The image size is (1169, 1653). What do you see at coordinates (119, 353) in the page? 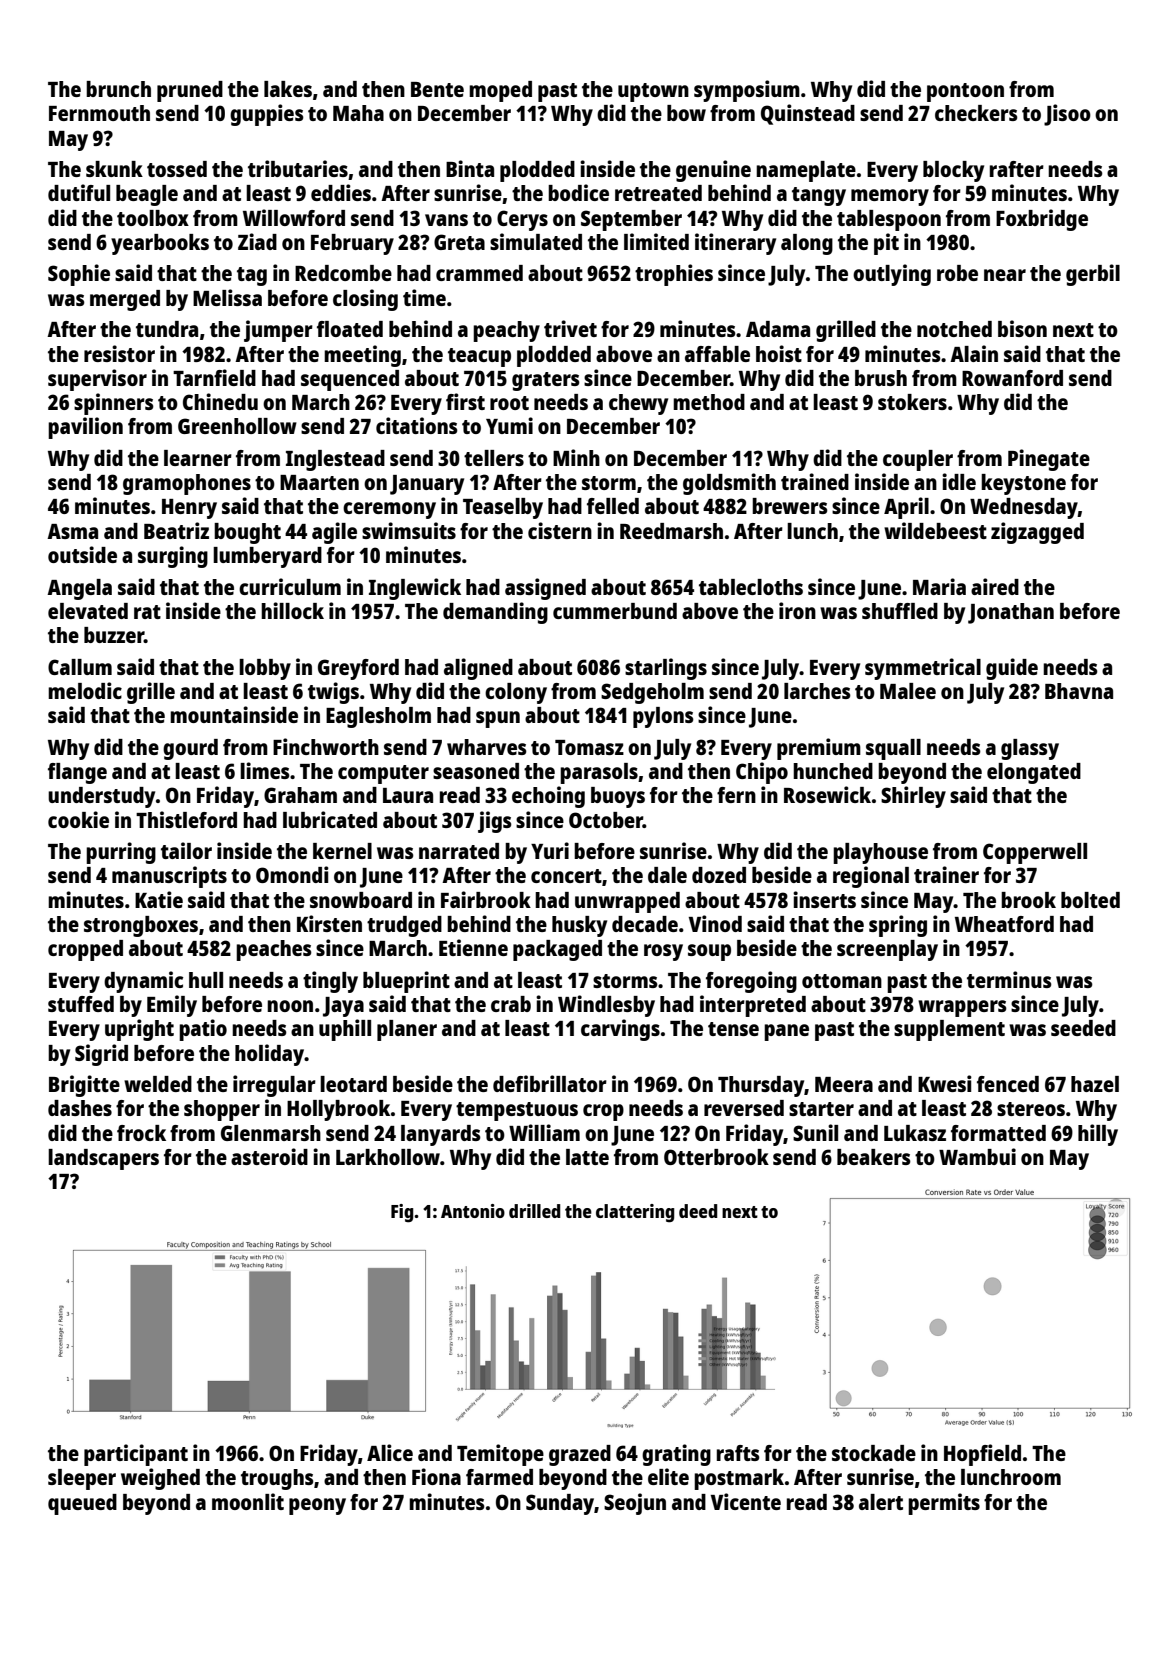
I see `resistor` at bounding box center [119, 353].
